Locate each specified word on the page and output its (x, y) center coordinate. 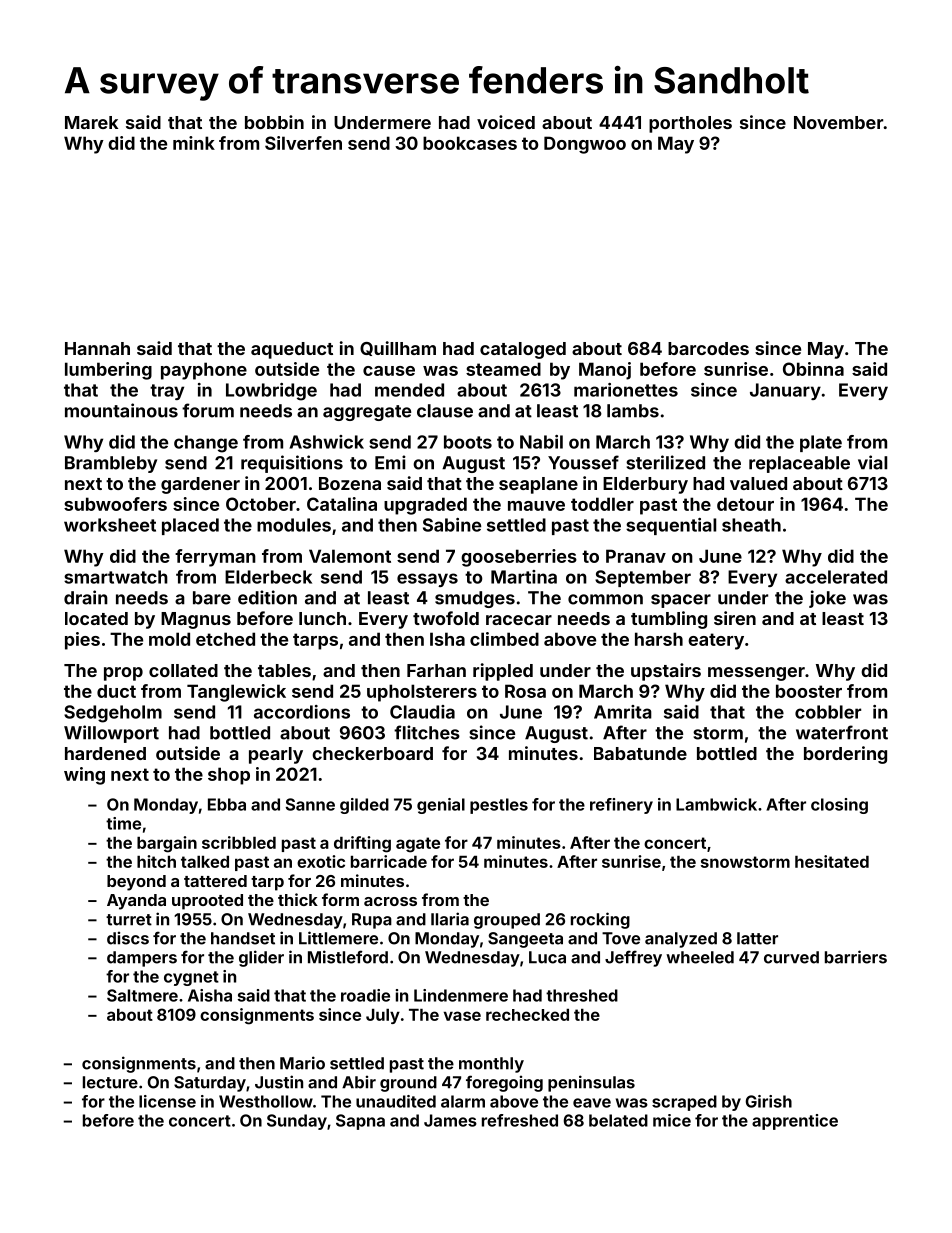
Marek (91, 122)
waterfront (842, 732)
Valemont (350, 556)
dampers (142, 959)
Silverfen (303, 143)
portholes (690, 124)
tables (284, 670)
